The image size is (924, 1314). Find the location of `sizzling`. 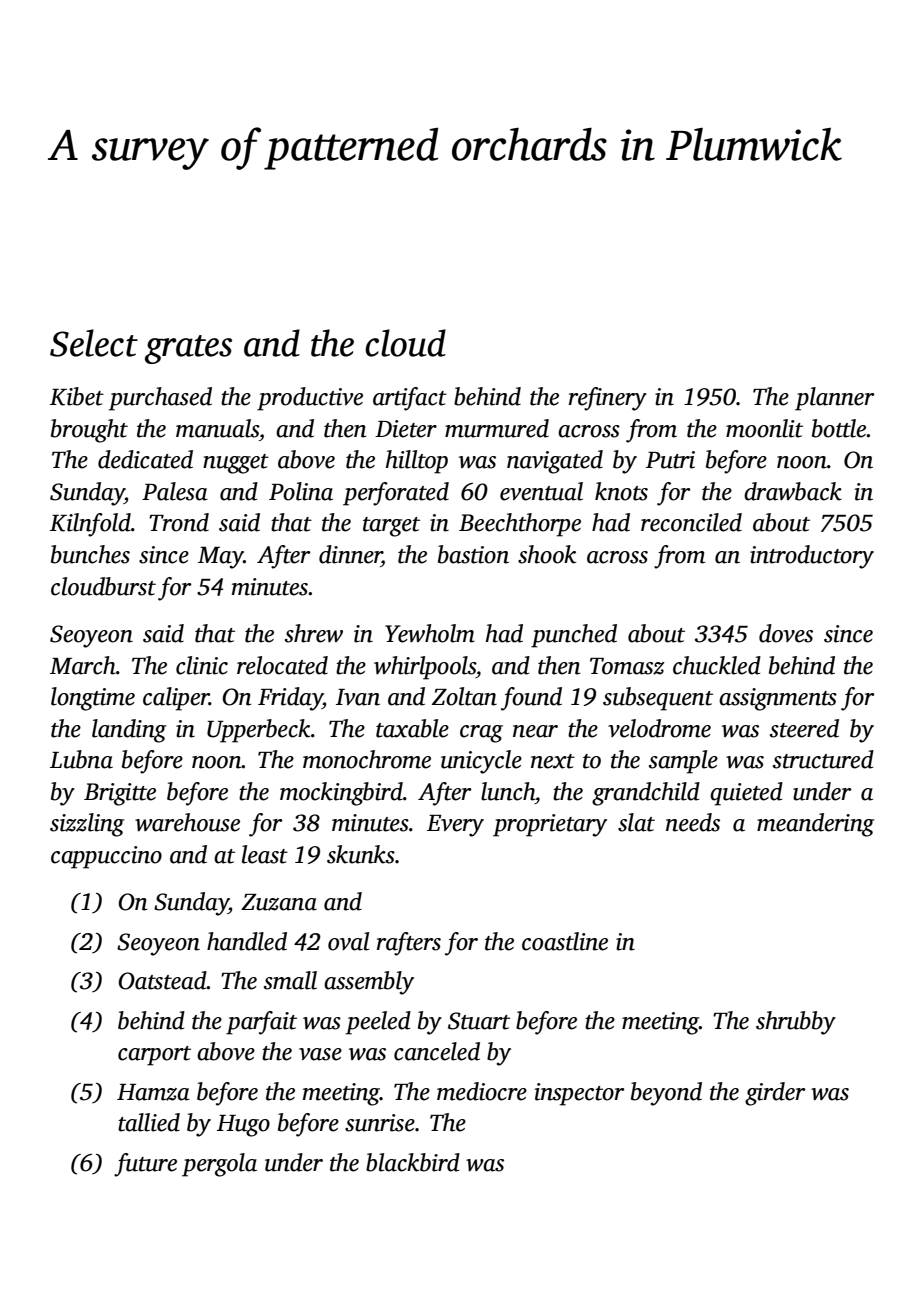

sizzling is located at coordinates (87, 825).
